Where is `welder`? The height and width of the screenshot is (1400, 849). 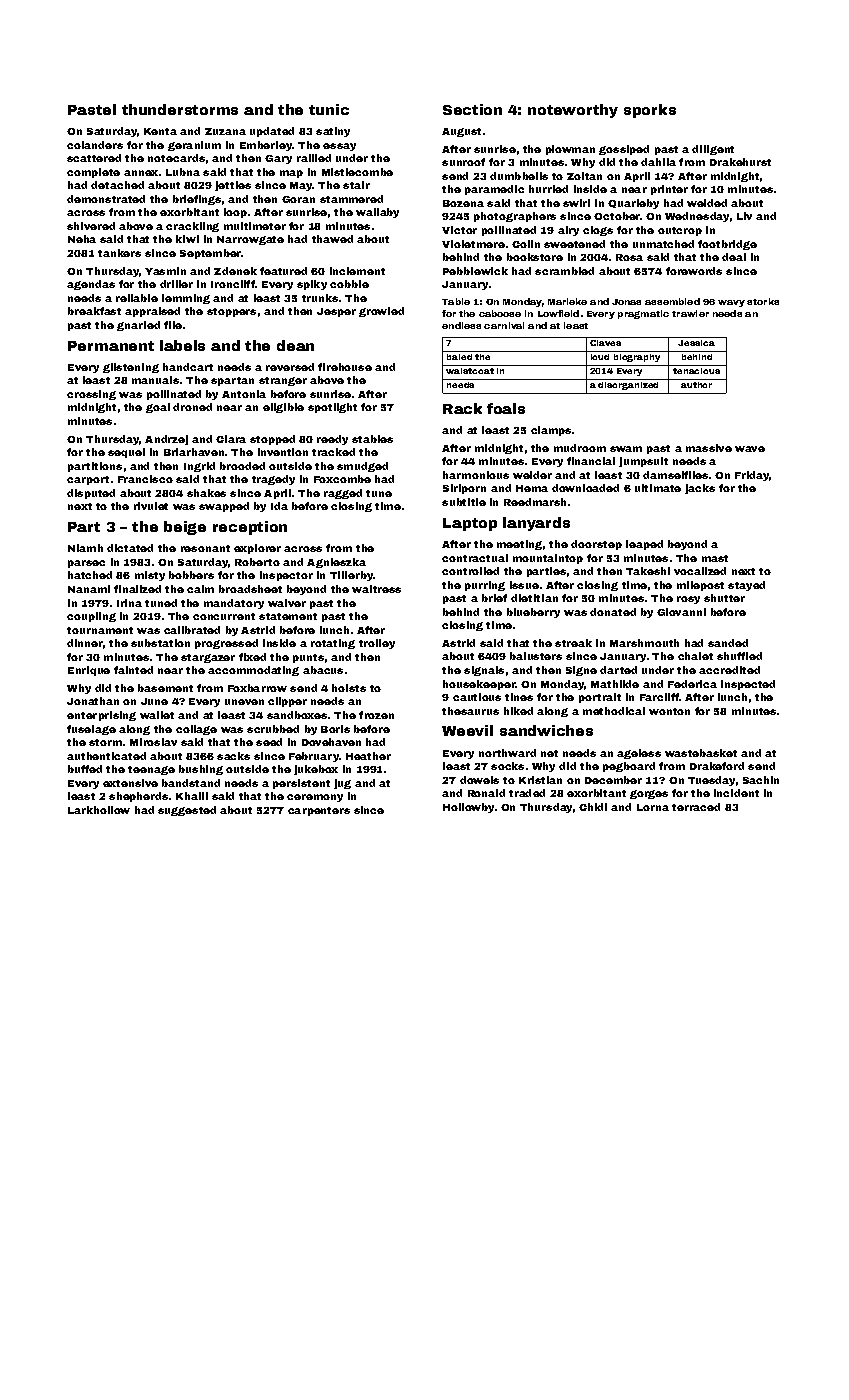 welder is located at coordinates (532, 475).
